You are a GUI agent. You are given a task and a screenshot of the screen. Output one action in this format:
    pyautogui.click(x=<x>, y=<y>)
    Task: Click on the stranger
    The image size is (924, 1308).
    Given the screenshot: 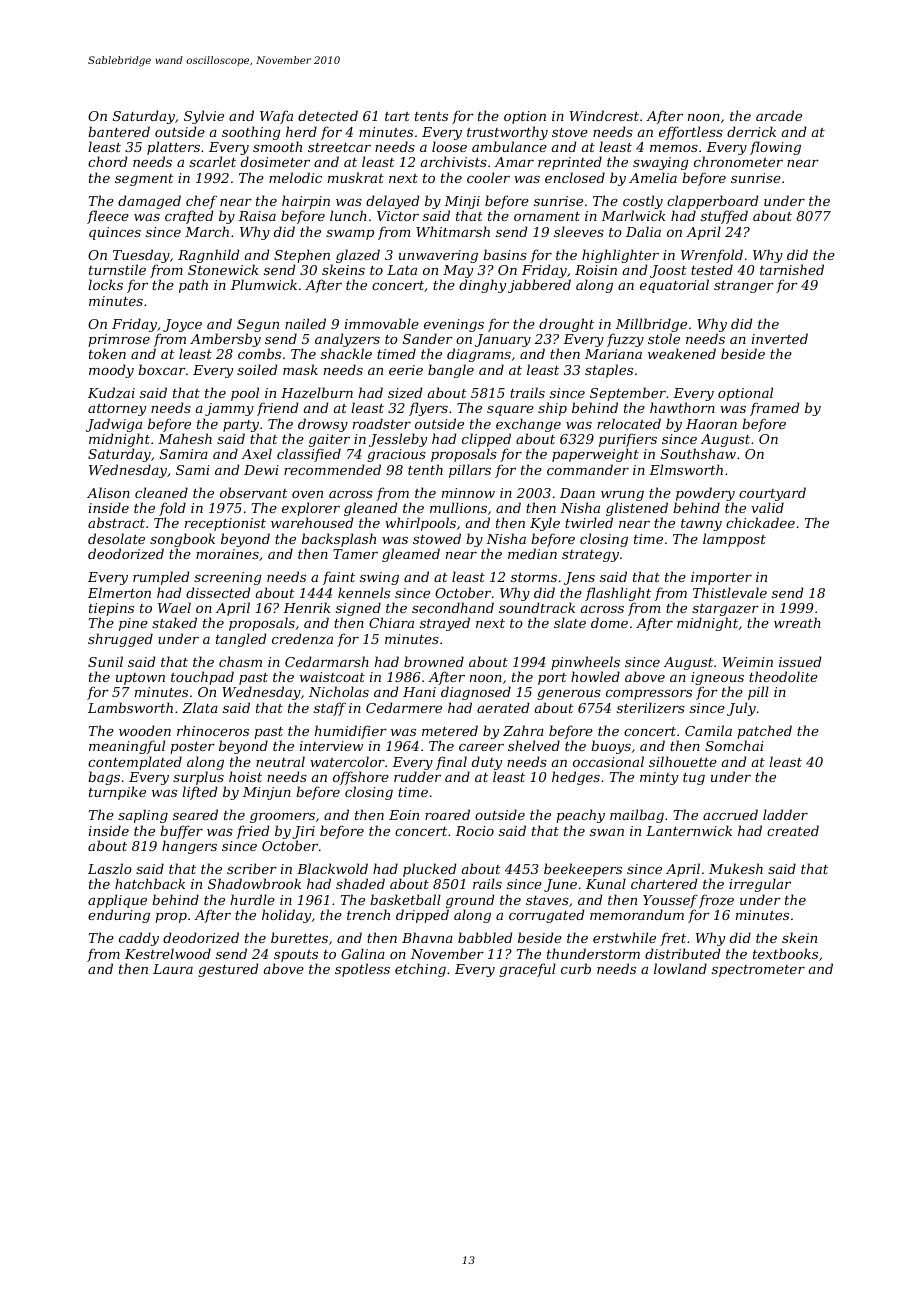 What is the action you would take?
    pyautogui.click(x=744, y=287)
